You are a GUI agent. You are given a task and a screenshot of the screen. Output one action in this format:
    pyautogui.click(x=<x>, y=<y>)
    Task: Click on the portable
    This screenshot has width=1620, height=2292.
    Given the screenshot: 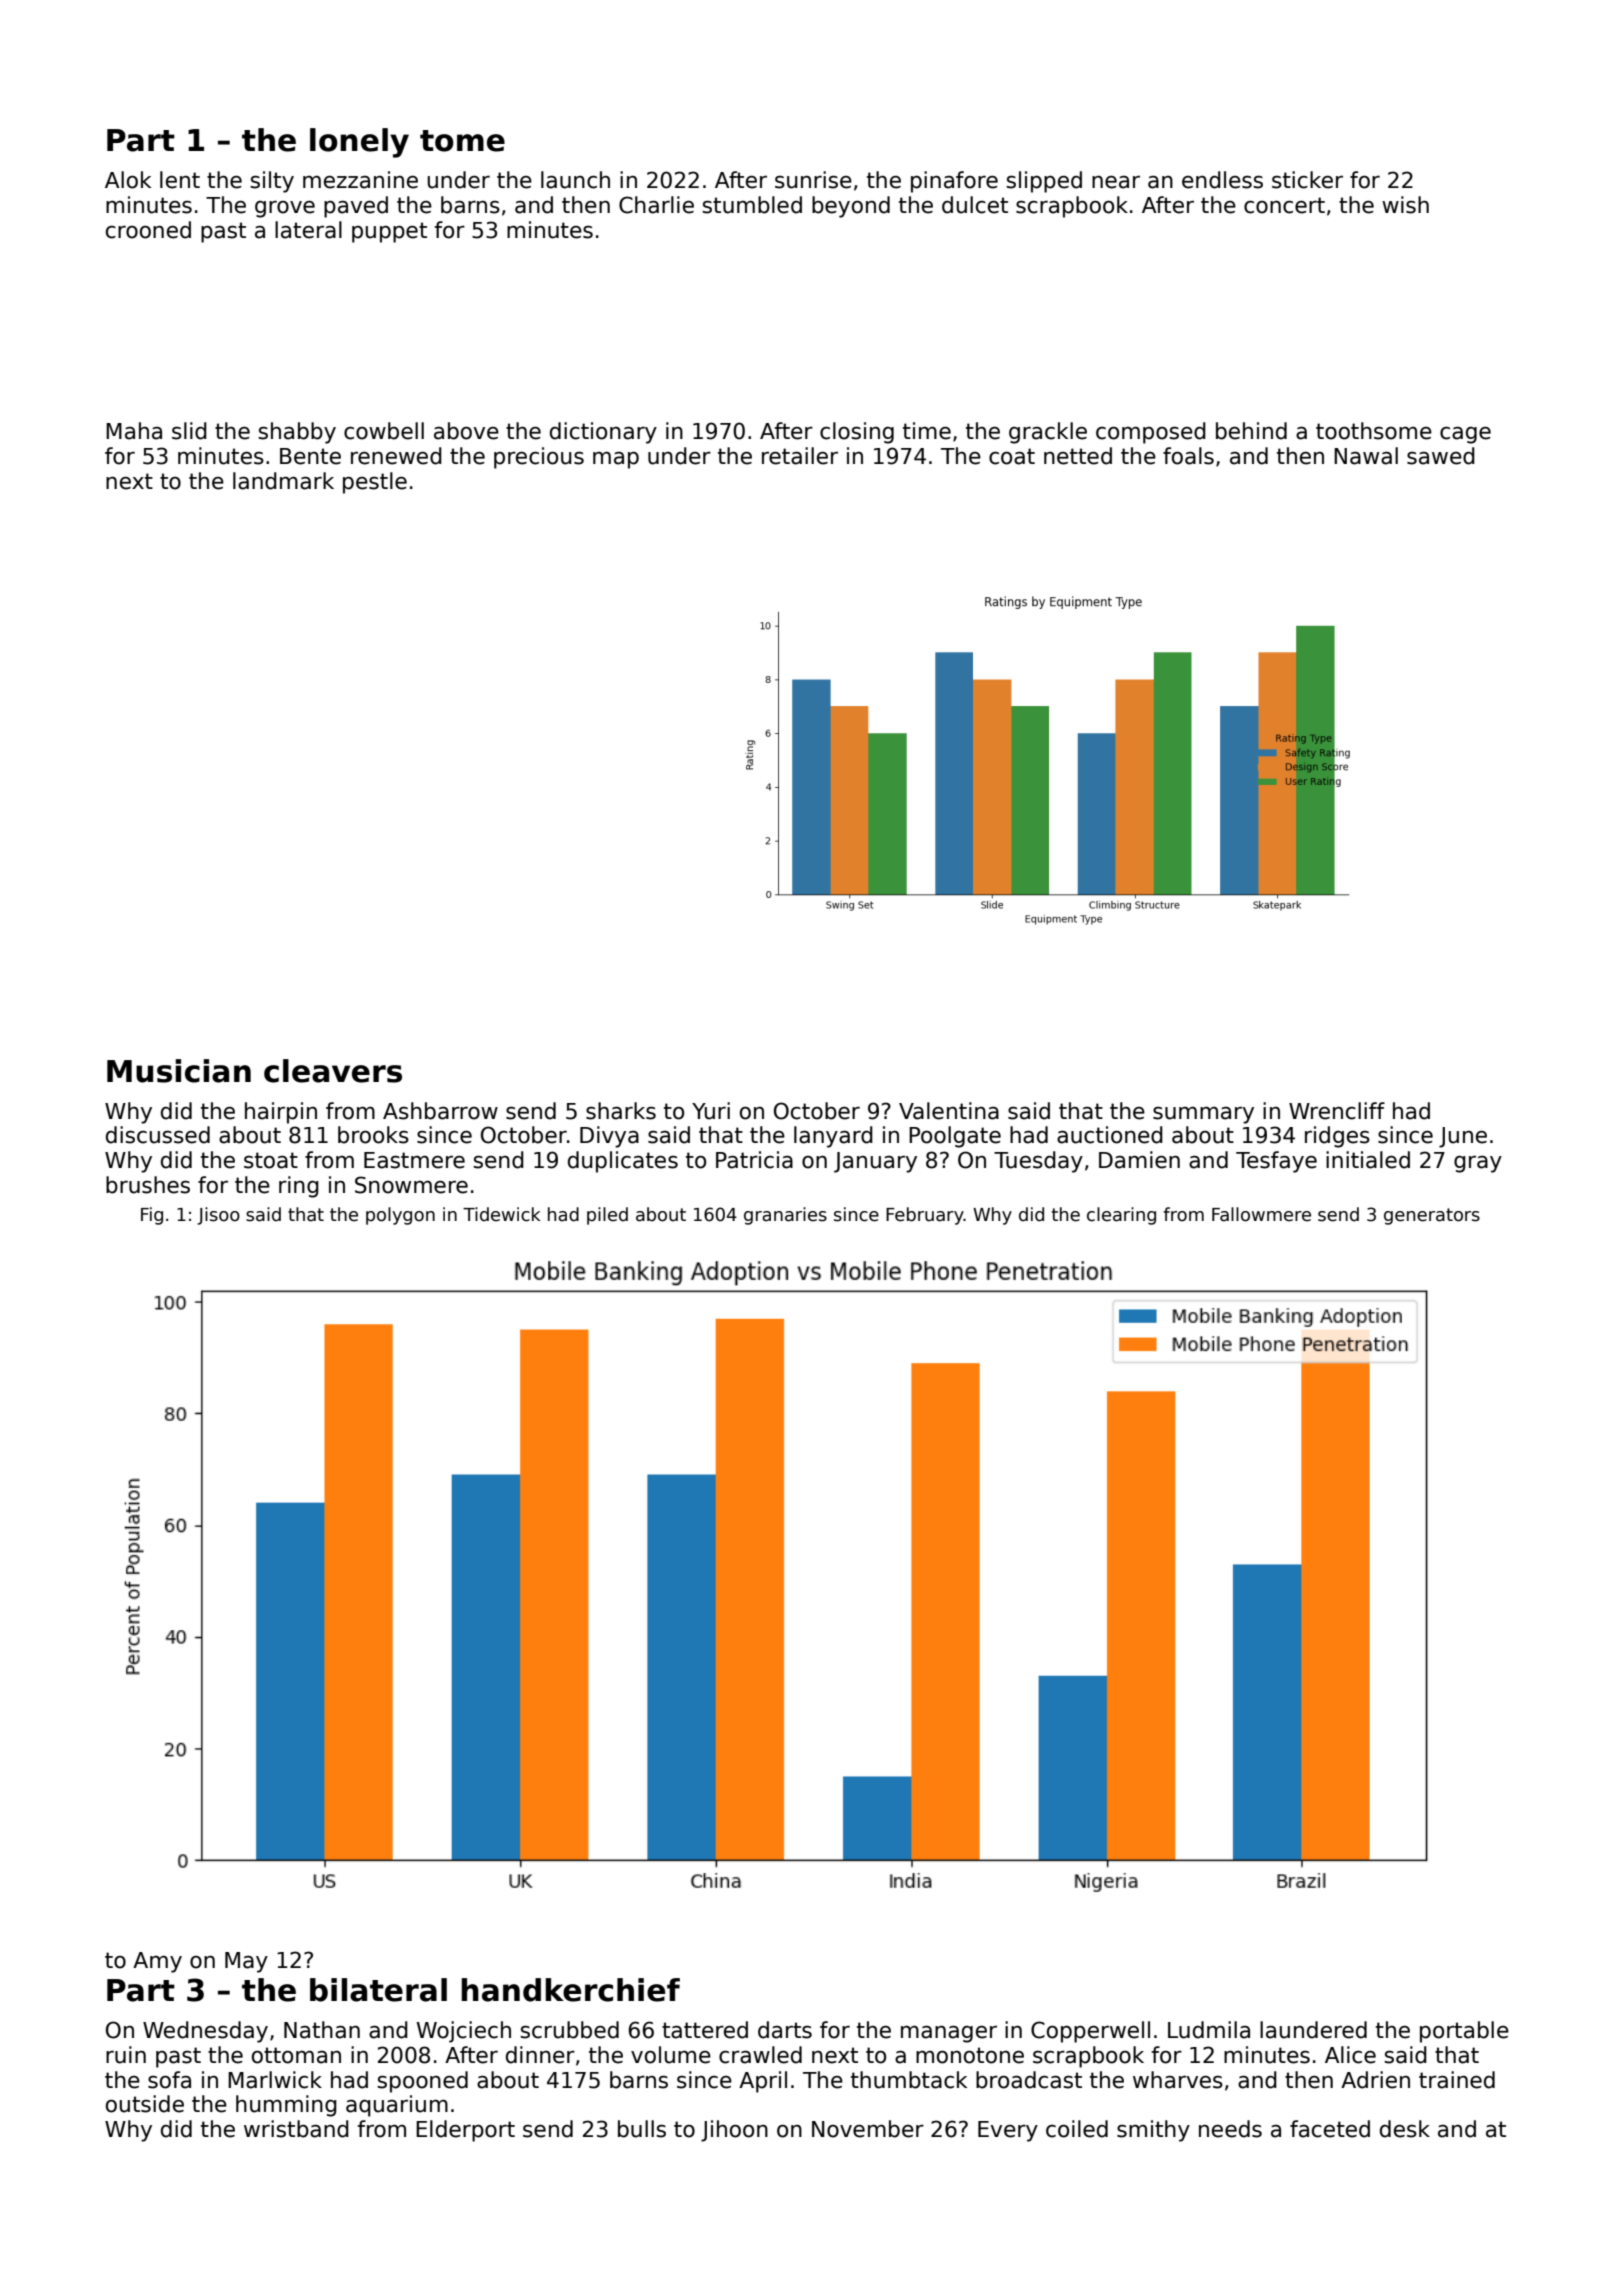 What is the action you would take?
    pyautogui.click(x=1464, y=2032)
